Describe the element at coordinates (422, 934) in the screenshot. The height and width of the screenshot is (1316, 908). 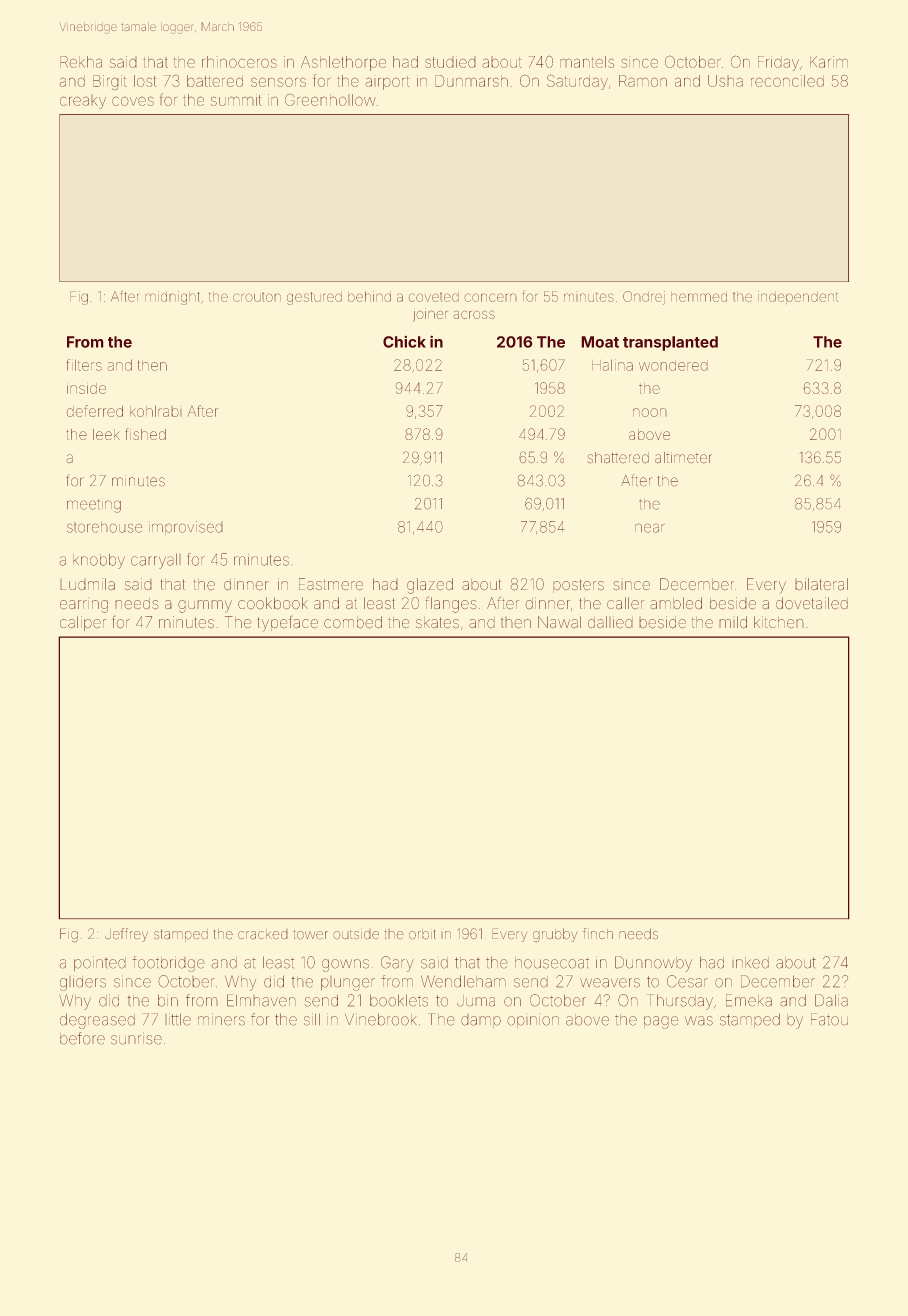
I see `orbit` at that location.
